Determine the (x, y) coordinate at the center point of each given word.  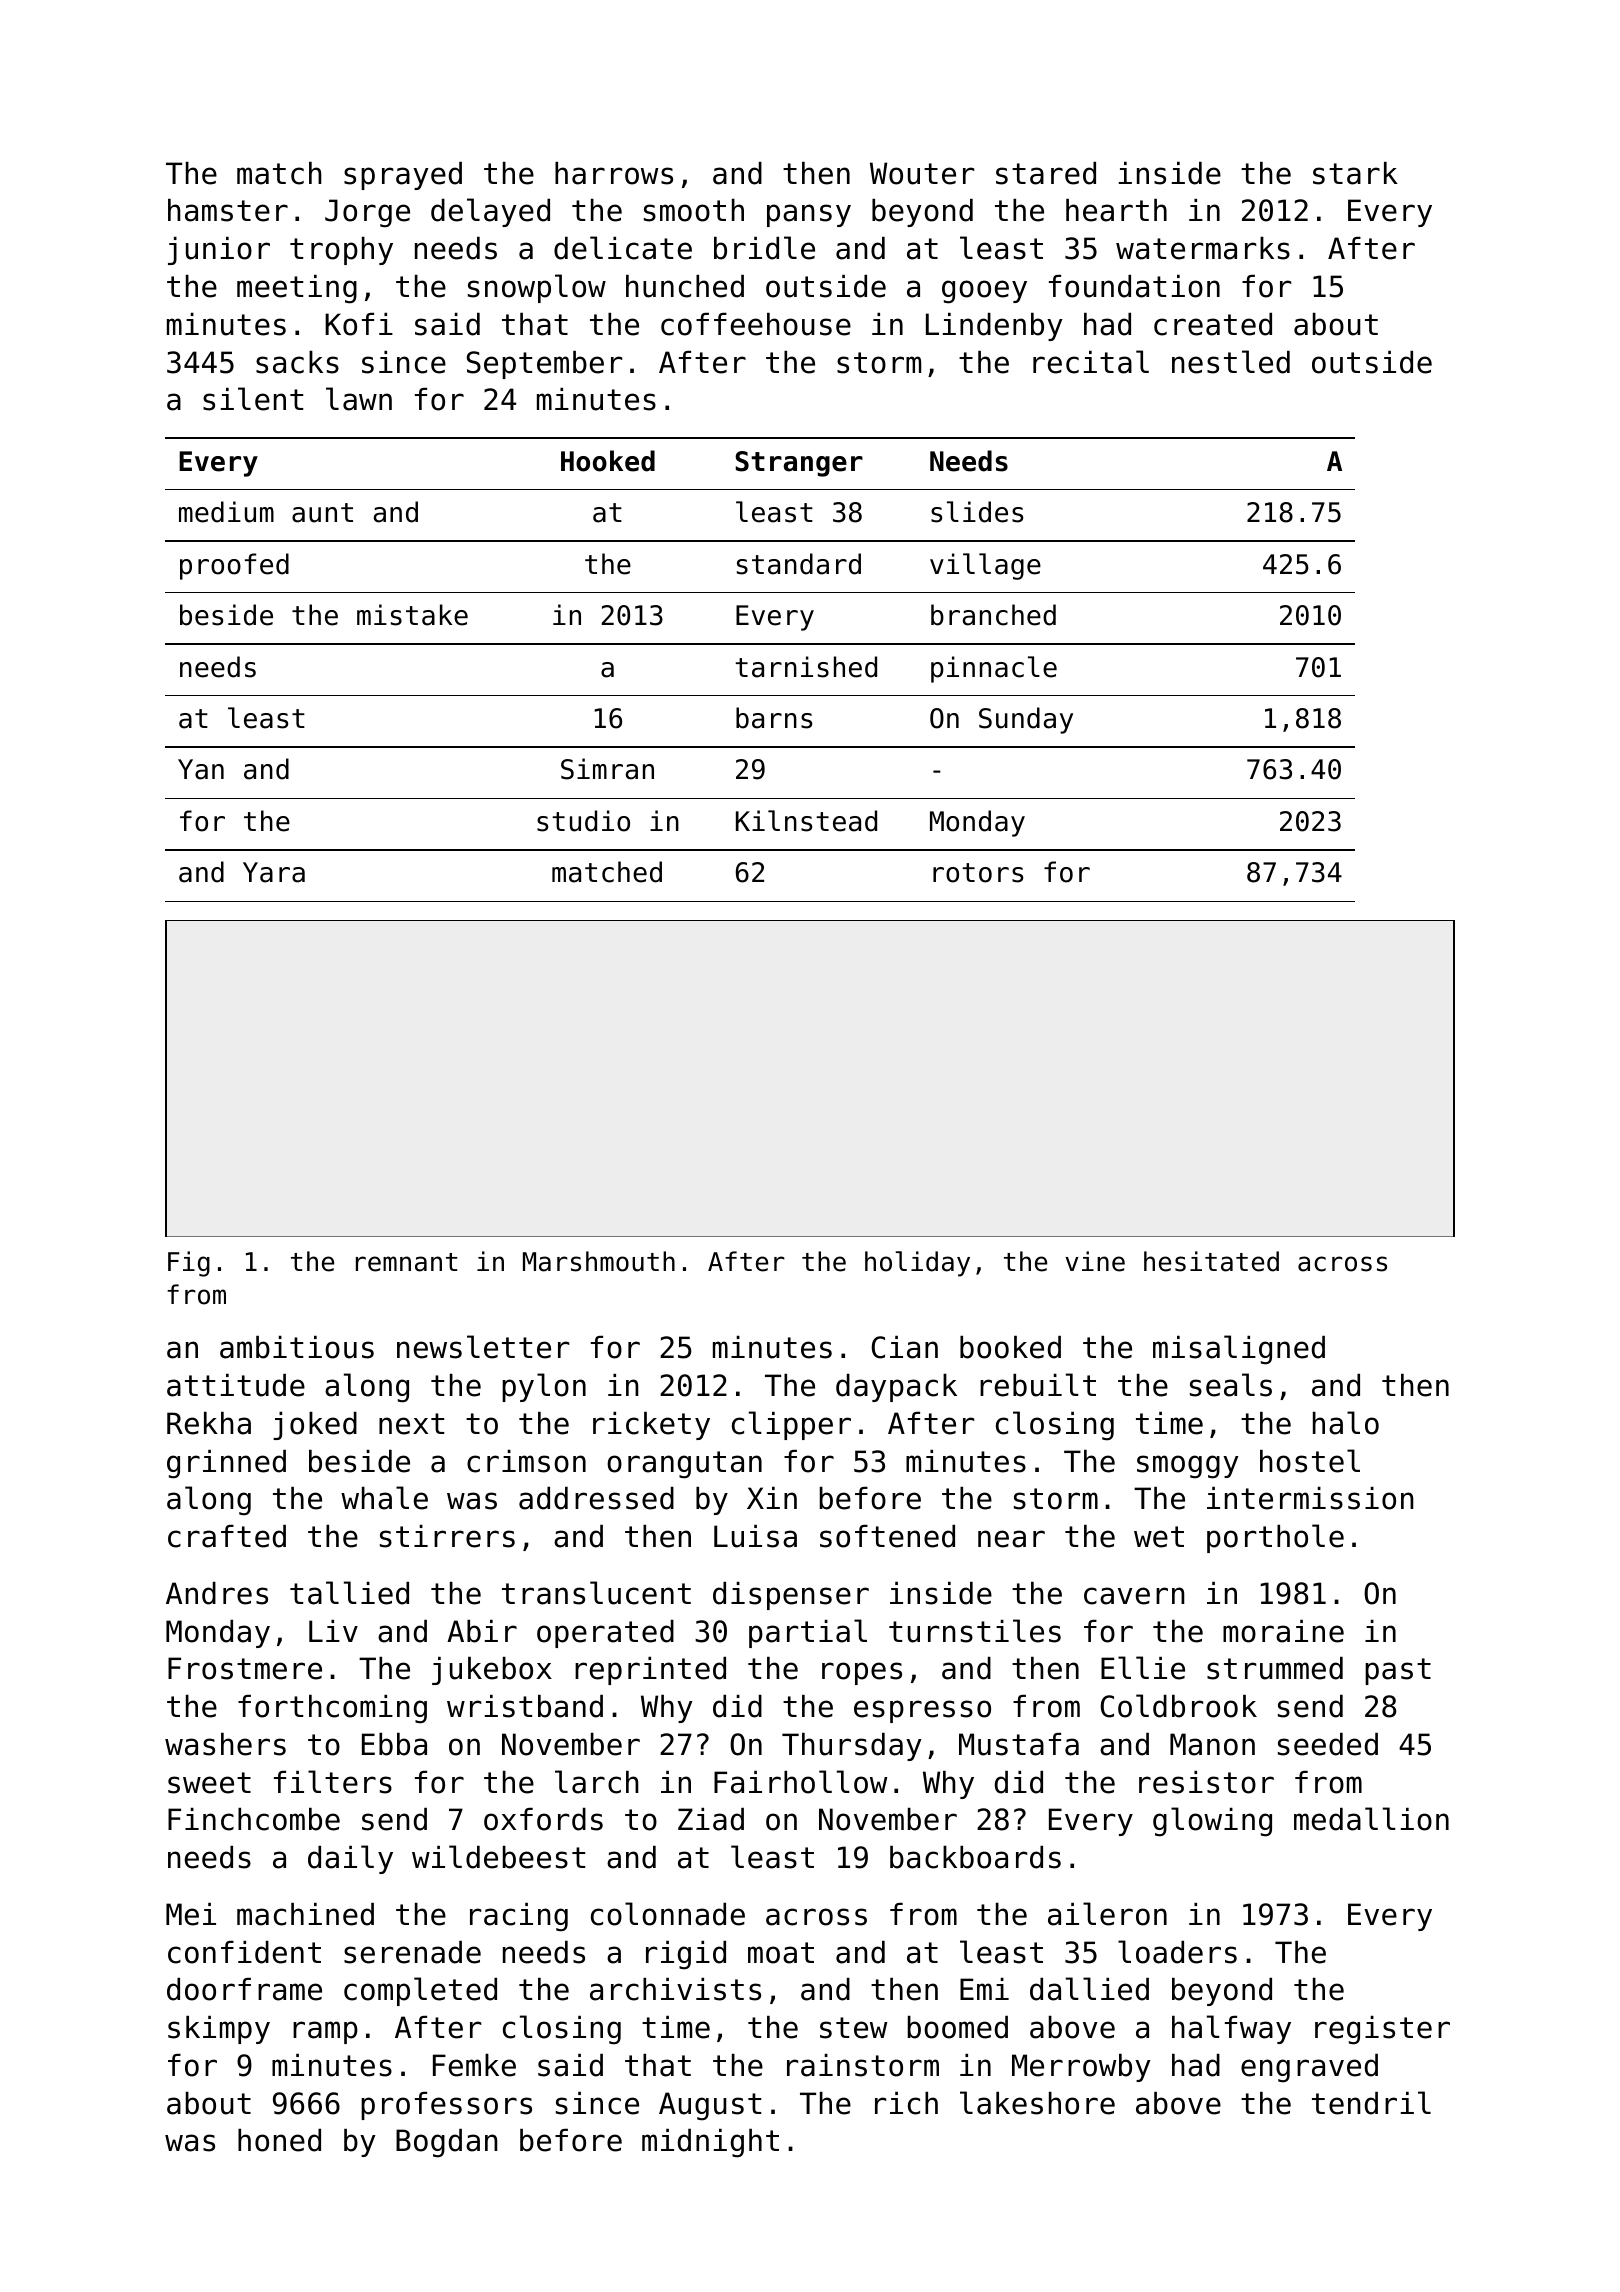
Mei (191, 1914)
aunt (322, 513)
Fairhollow (800, 1782)
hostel (1310, 1461)
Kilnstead (806, 821)
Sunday (1026, 720)
